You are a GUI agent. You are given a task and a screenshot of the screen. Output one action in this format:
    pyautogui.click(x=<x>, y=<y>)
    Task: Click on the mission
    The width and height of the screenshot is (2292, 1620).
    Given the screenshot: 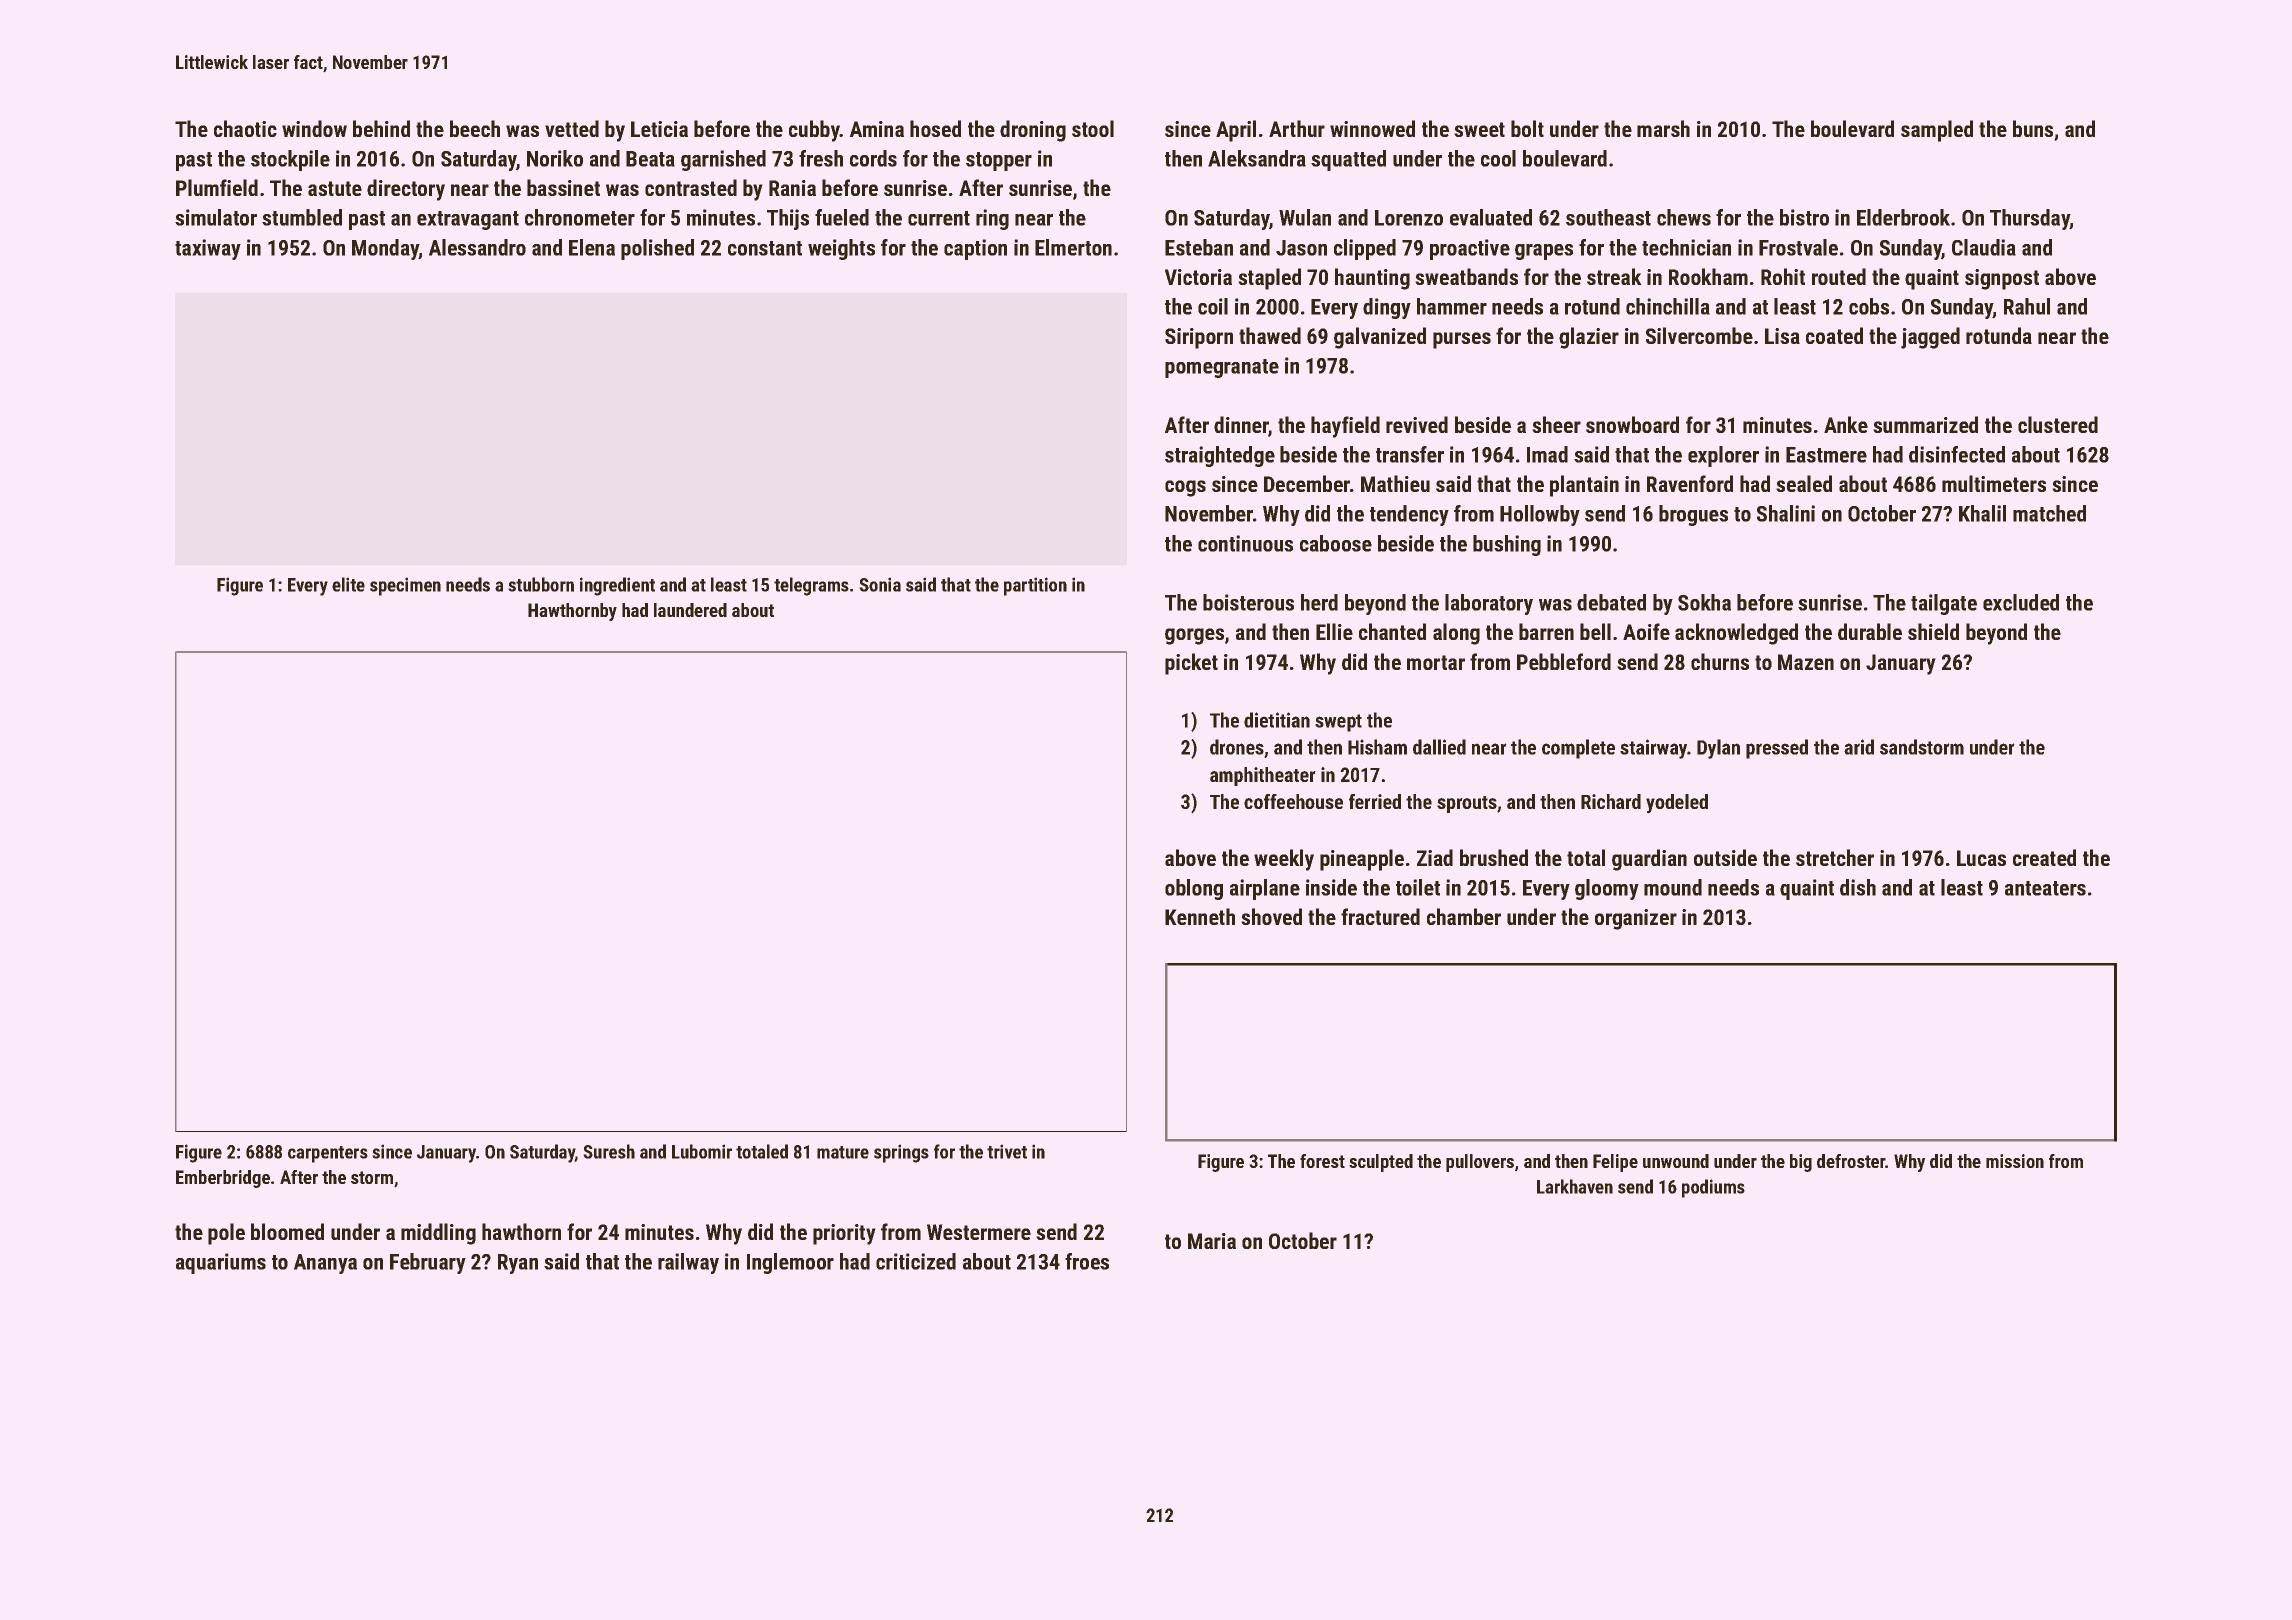 What is the action you would take?
    pyautogui.click(x=2015, y=1161)
